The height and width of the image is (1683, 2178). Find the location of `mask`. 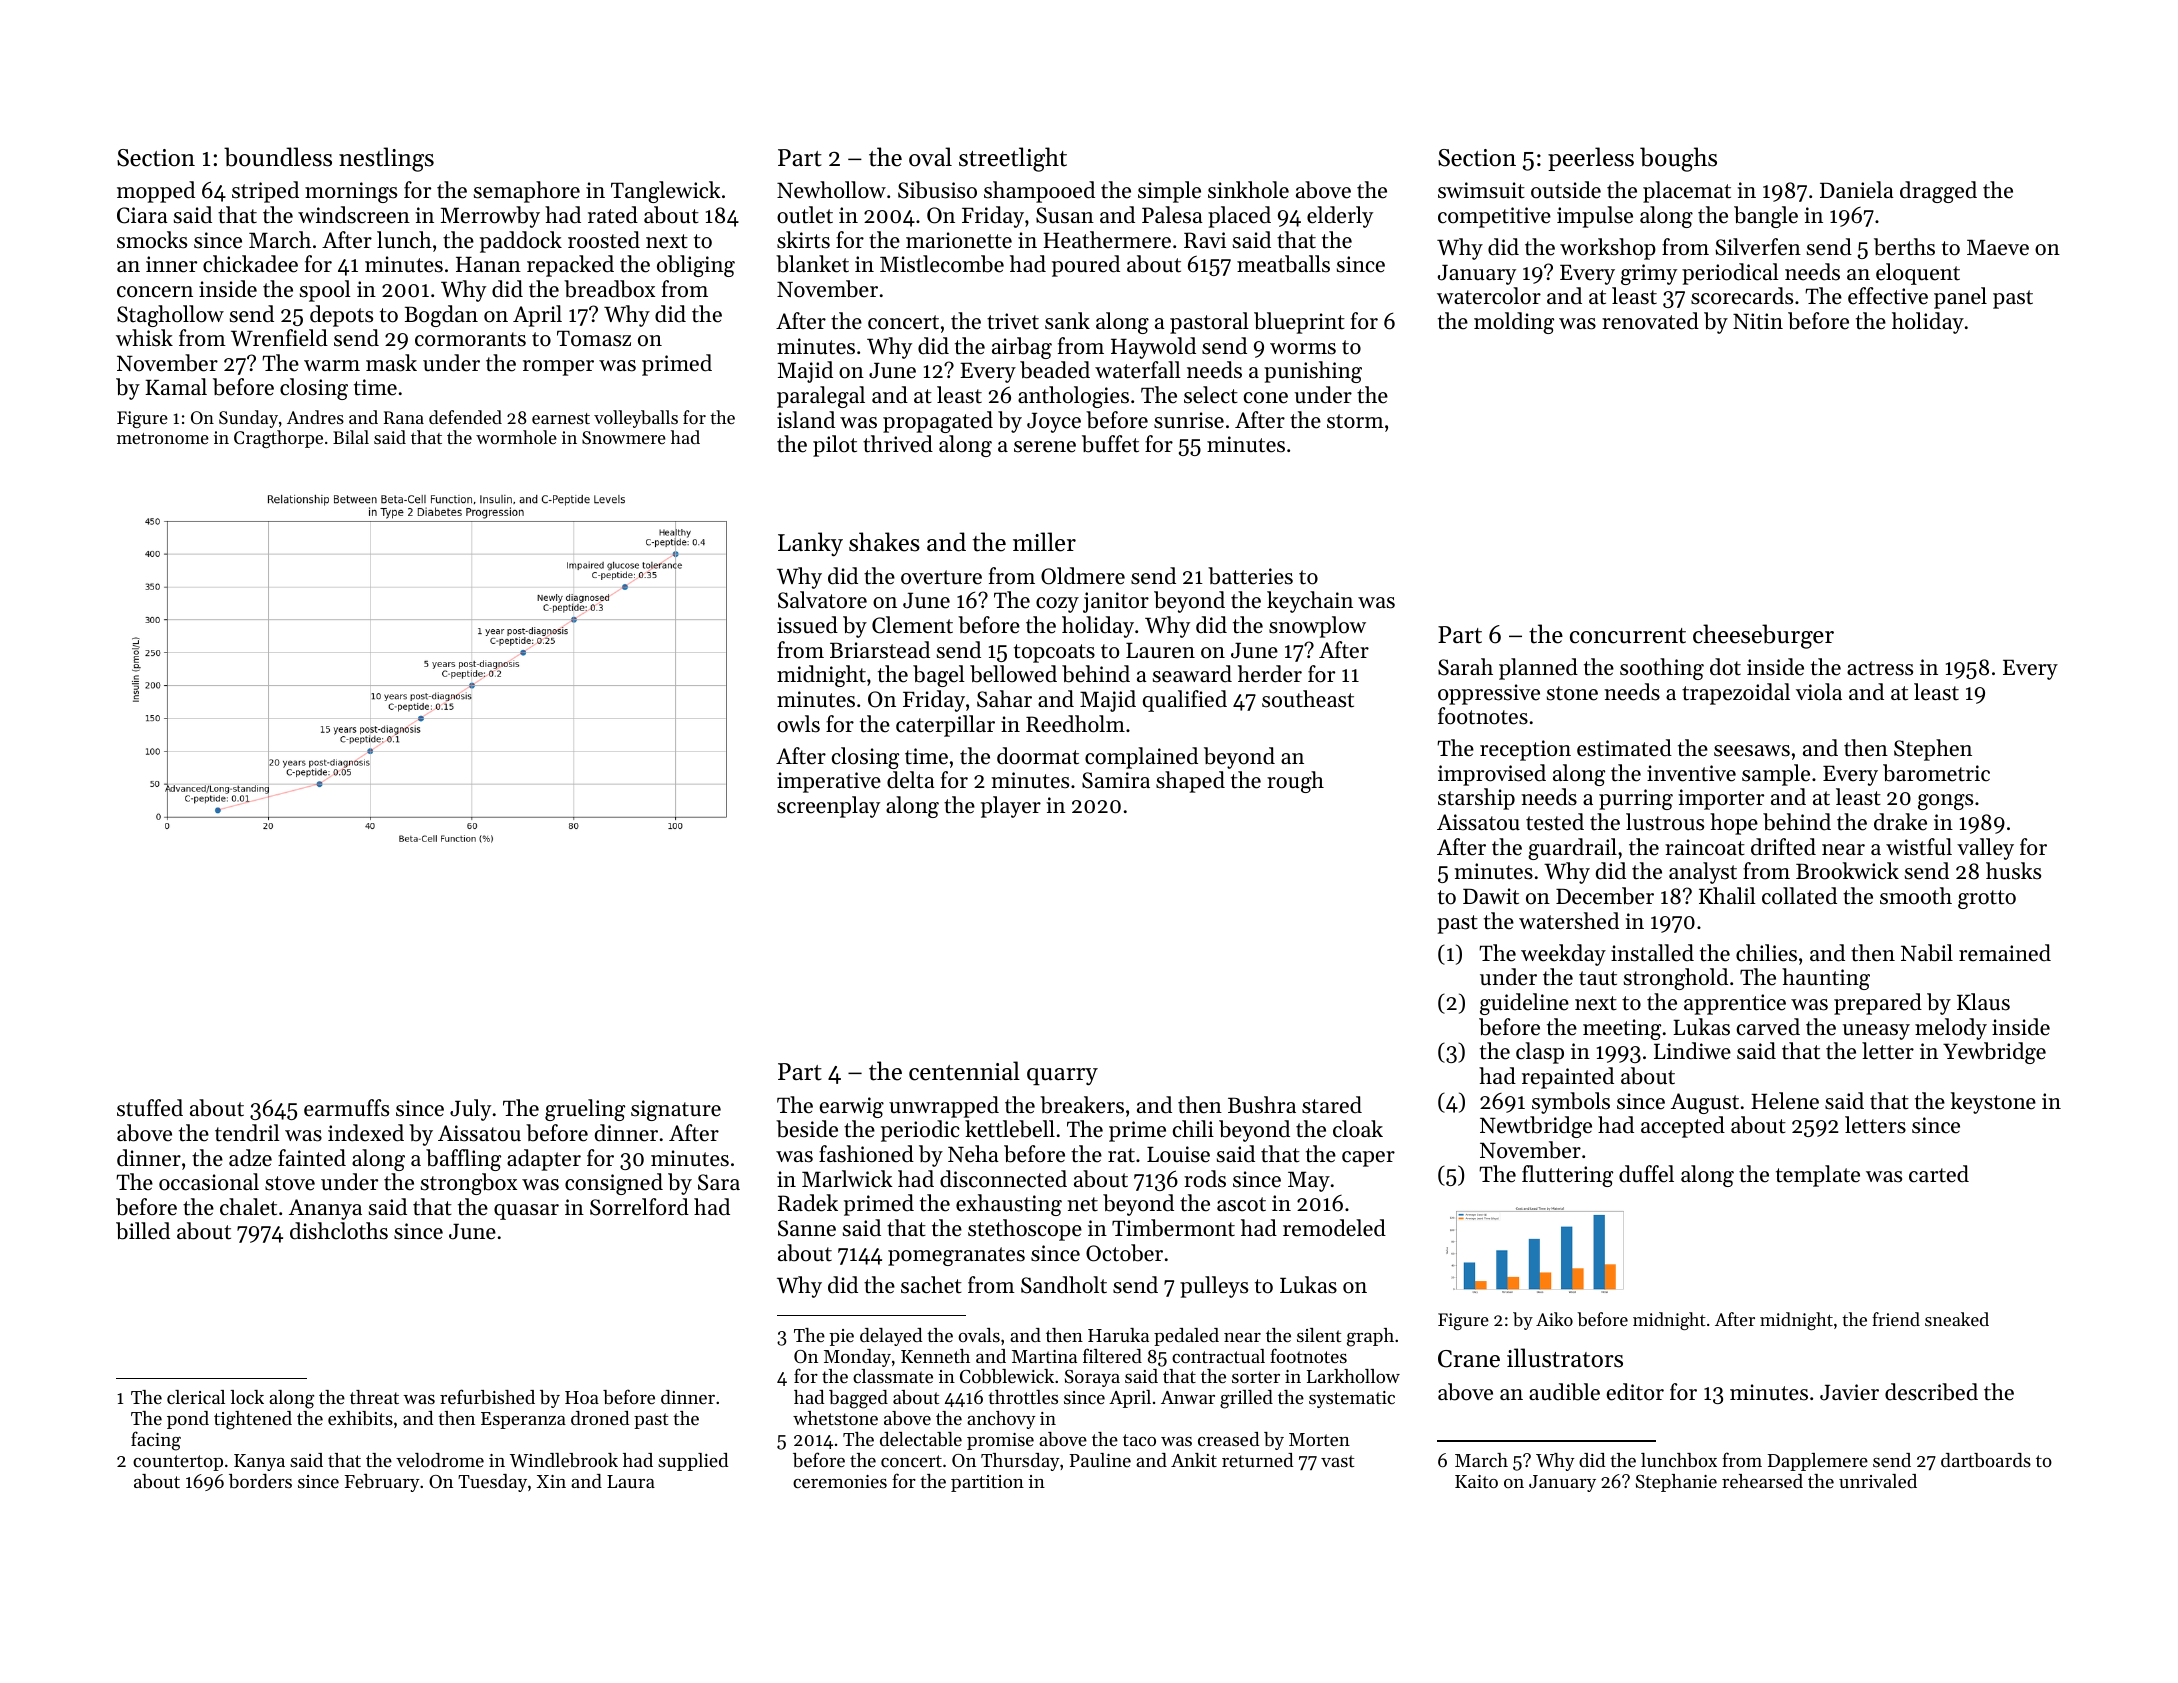

mask is located at coordinates (391, 363).
